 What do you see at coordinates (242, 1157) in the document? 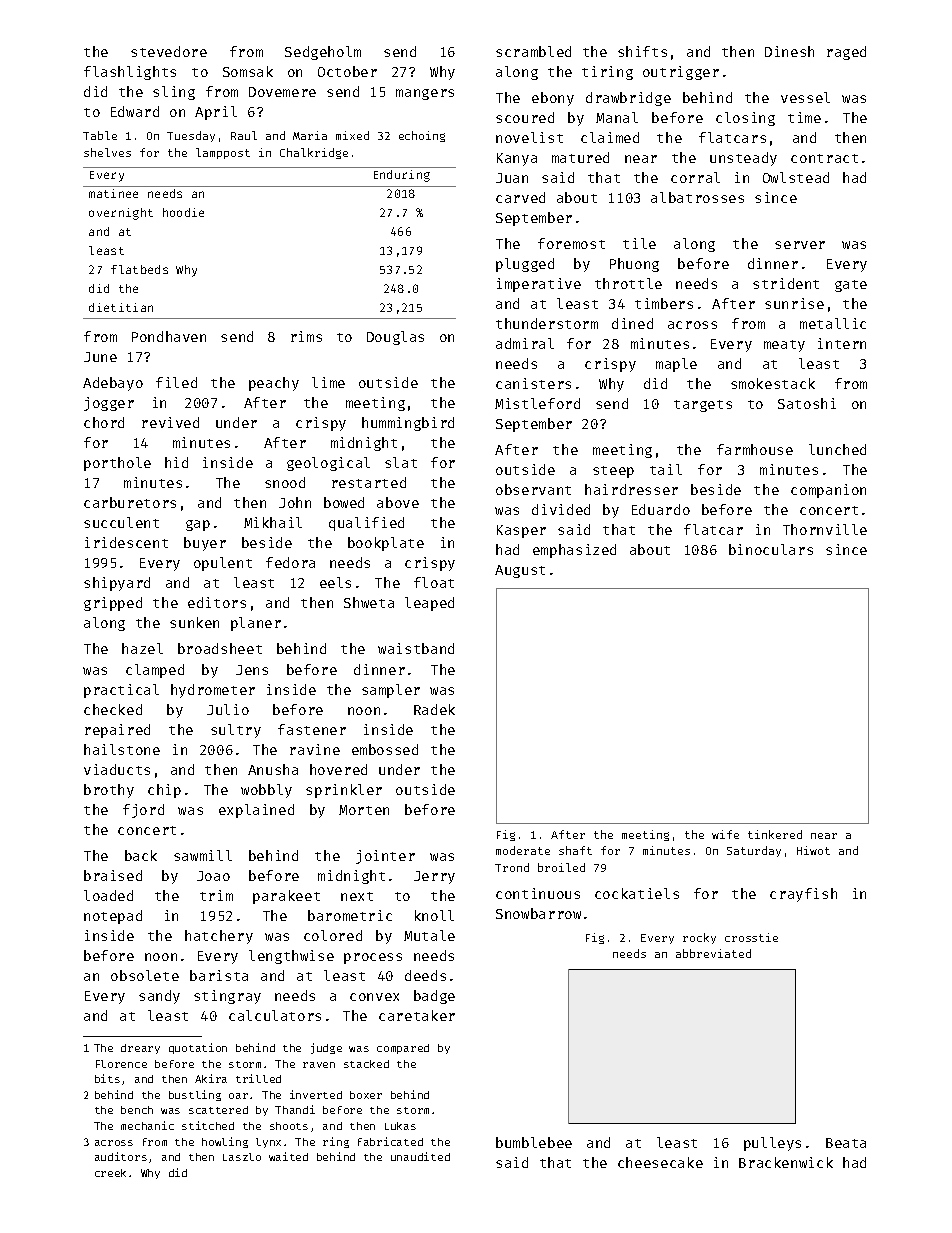
I see `Laszlo` at bounding box center [242, 1157].
